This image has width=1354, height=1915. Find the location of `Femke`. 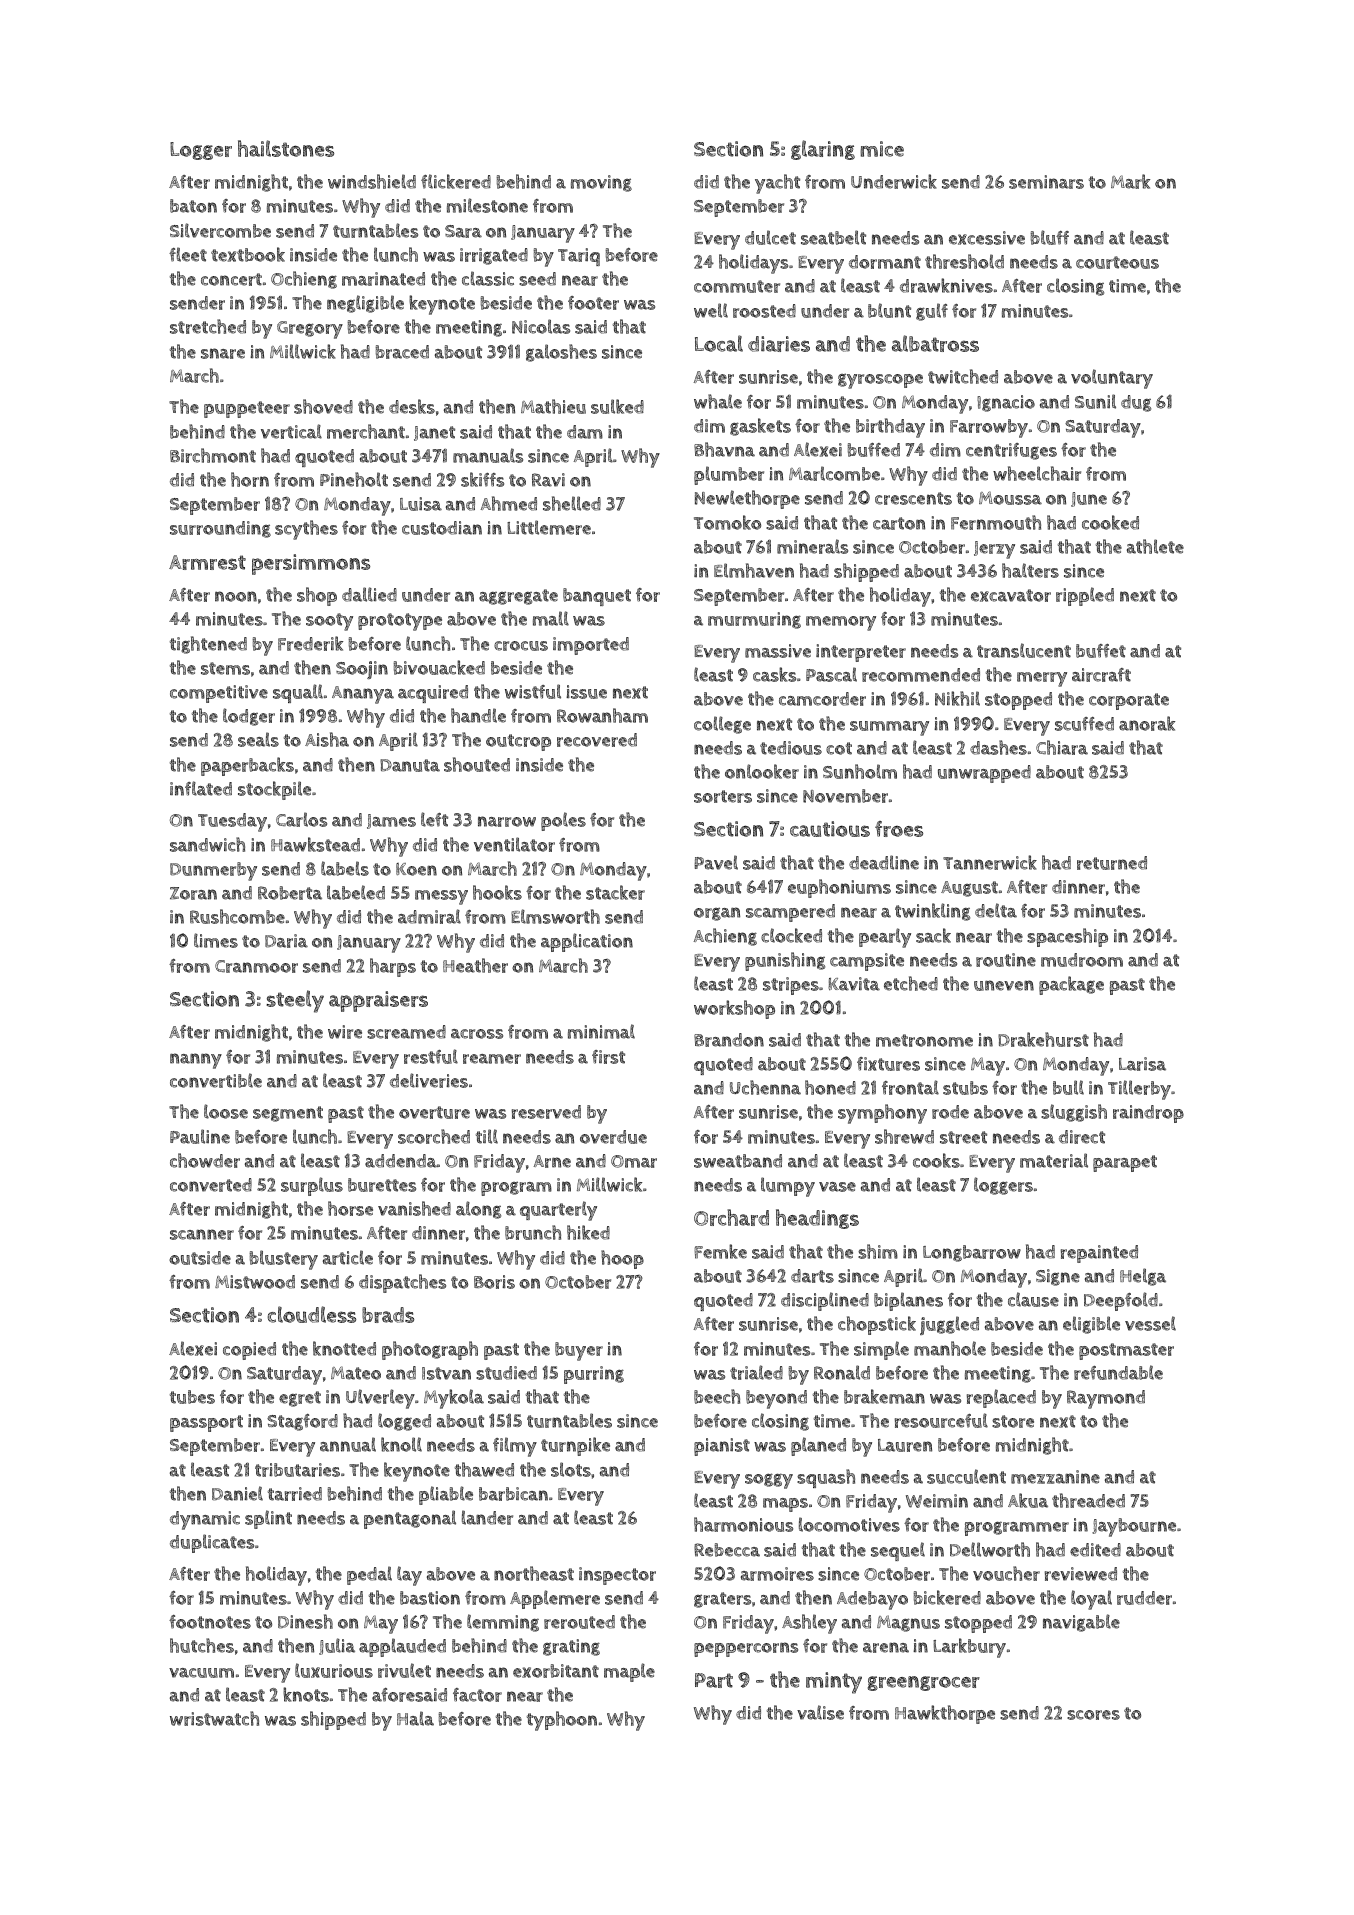

Femke is located at coordinates (720, 1251).
